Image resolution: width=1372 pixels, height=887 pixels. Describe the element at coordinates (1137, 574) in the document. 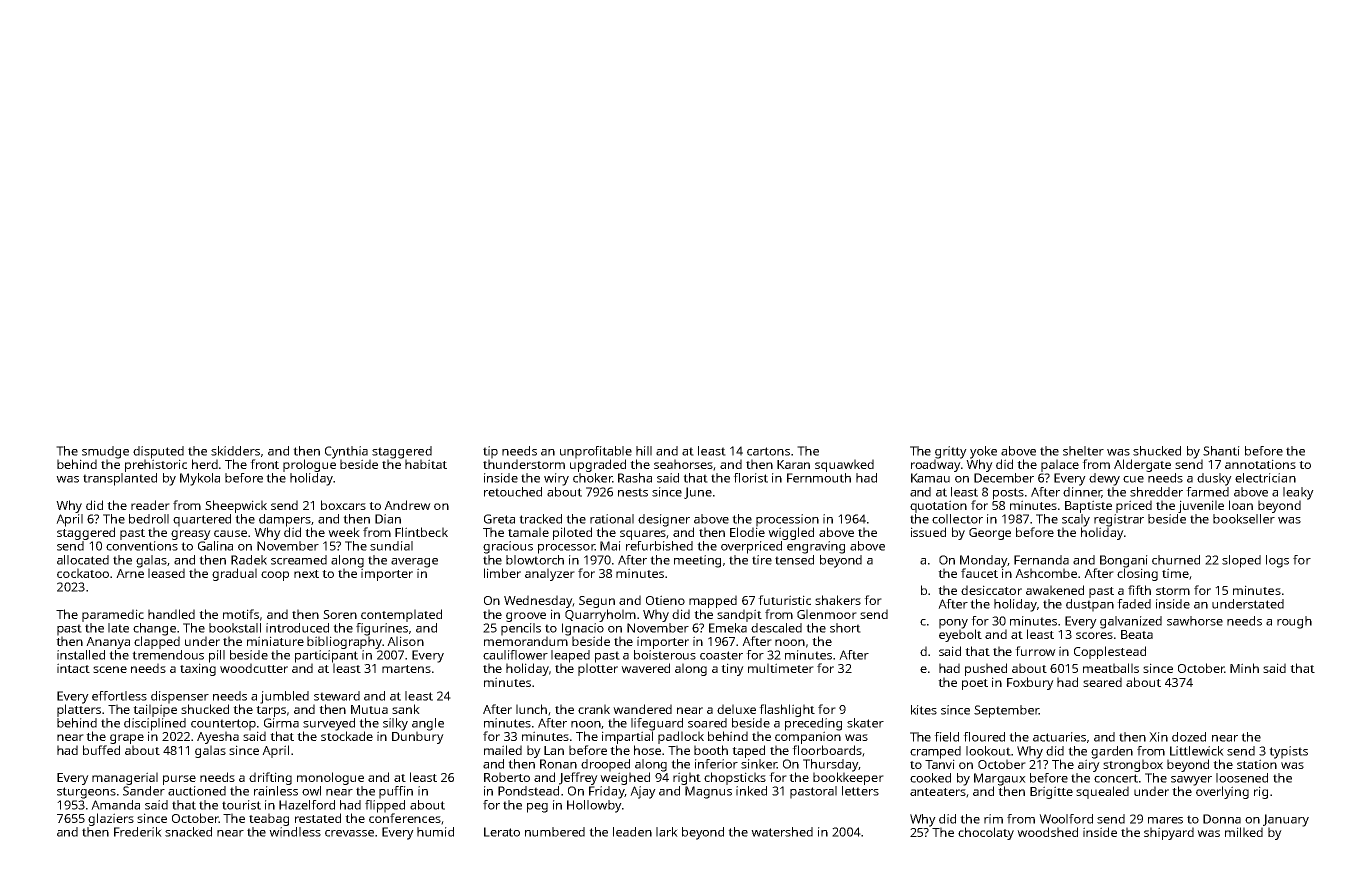

I see `closing` at that location.
